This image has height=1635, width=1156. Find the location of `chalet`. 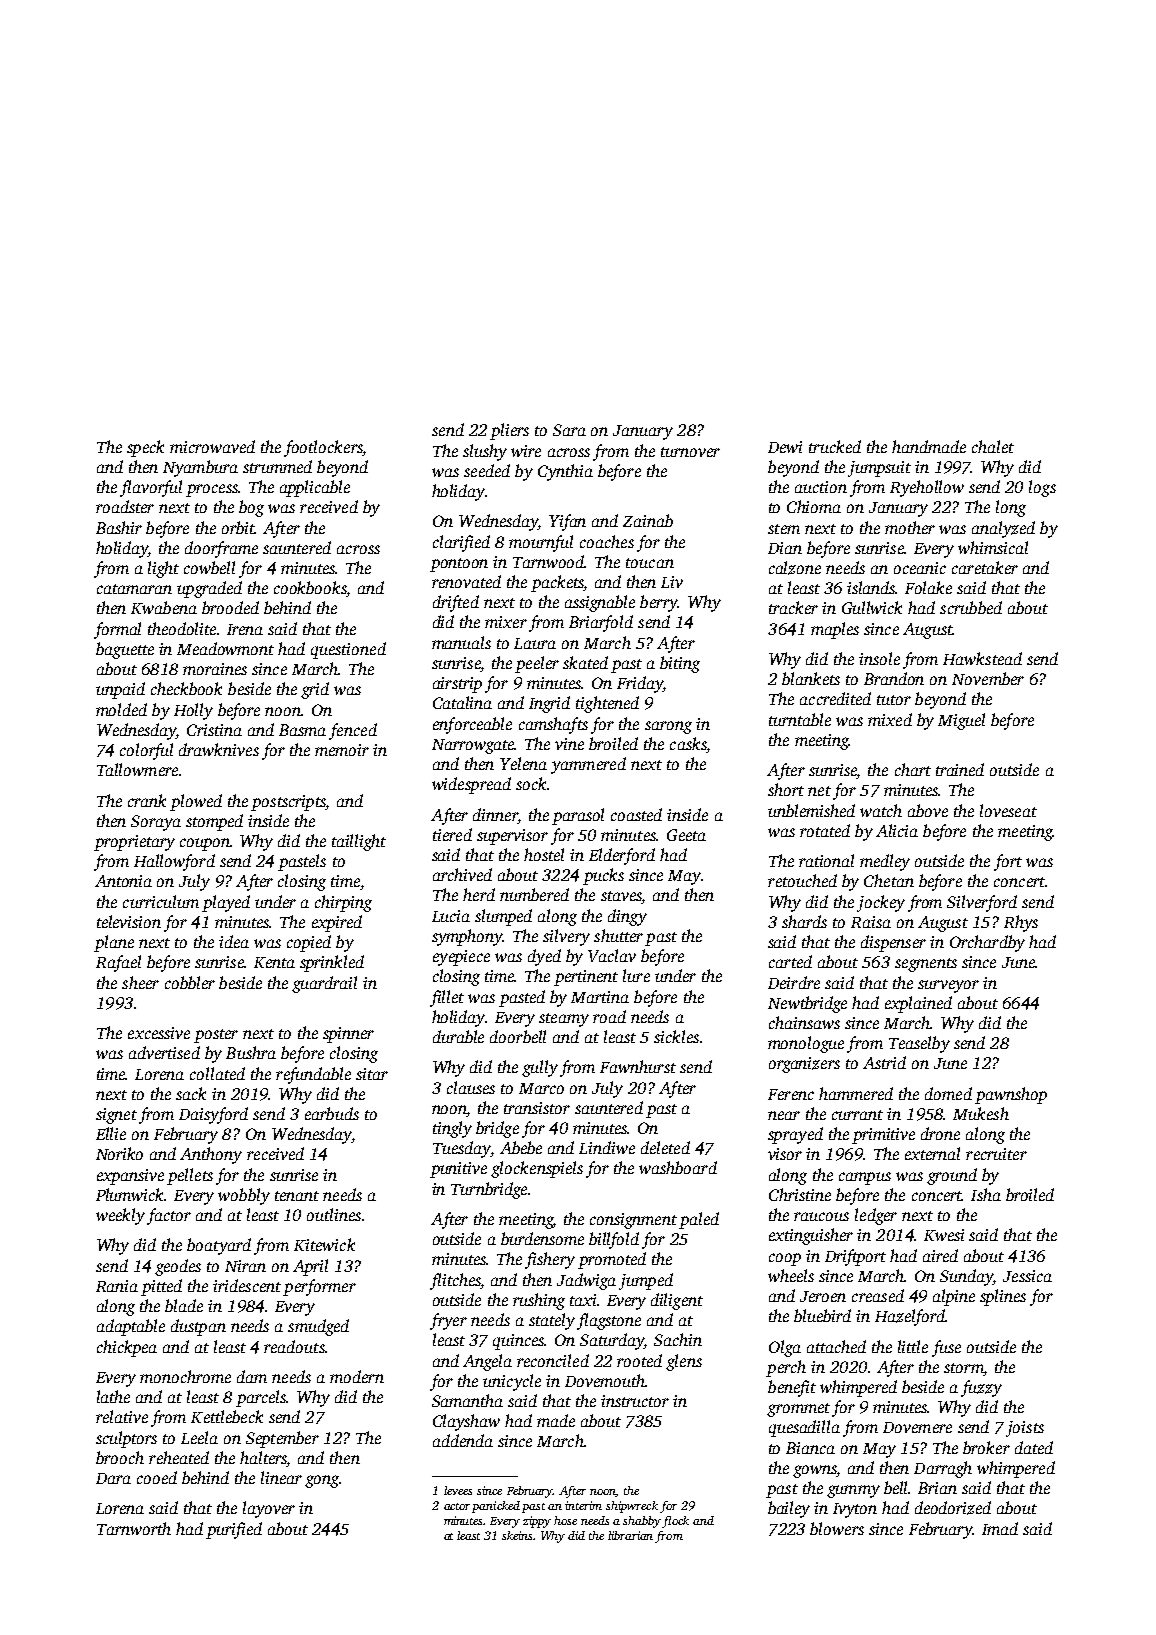

chalet is located at coordinates (993, 446).
